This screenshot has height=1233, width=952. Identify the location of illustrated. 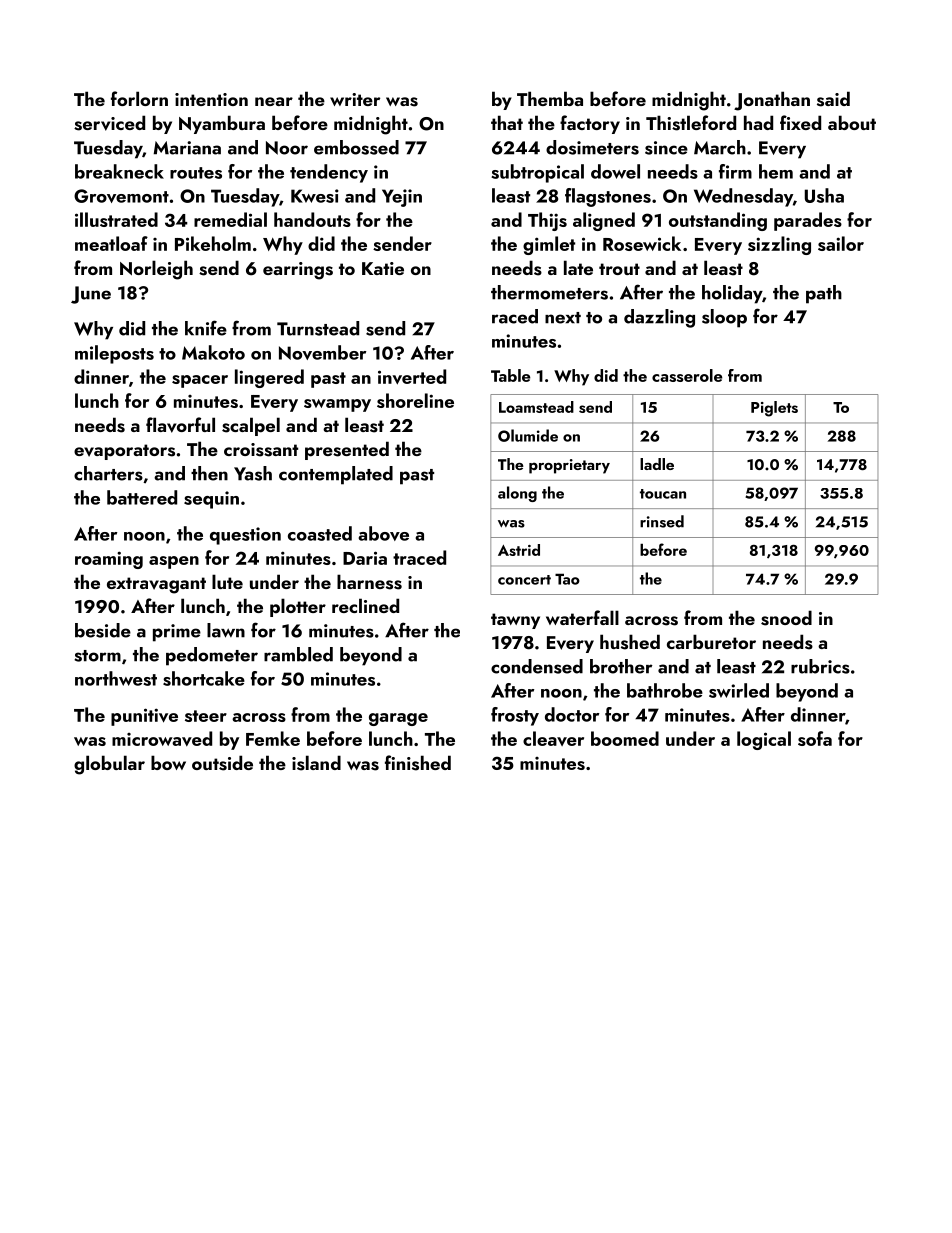
(116, 219).
